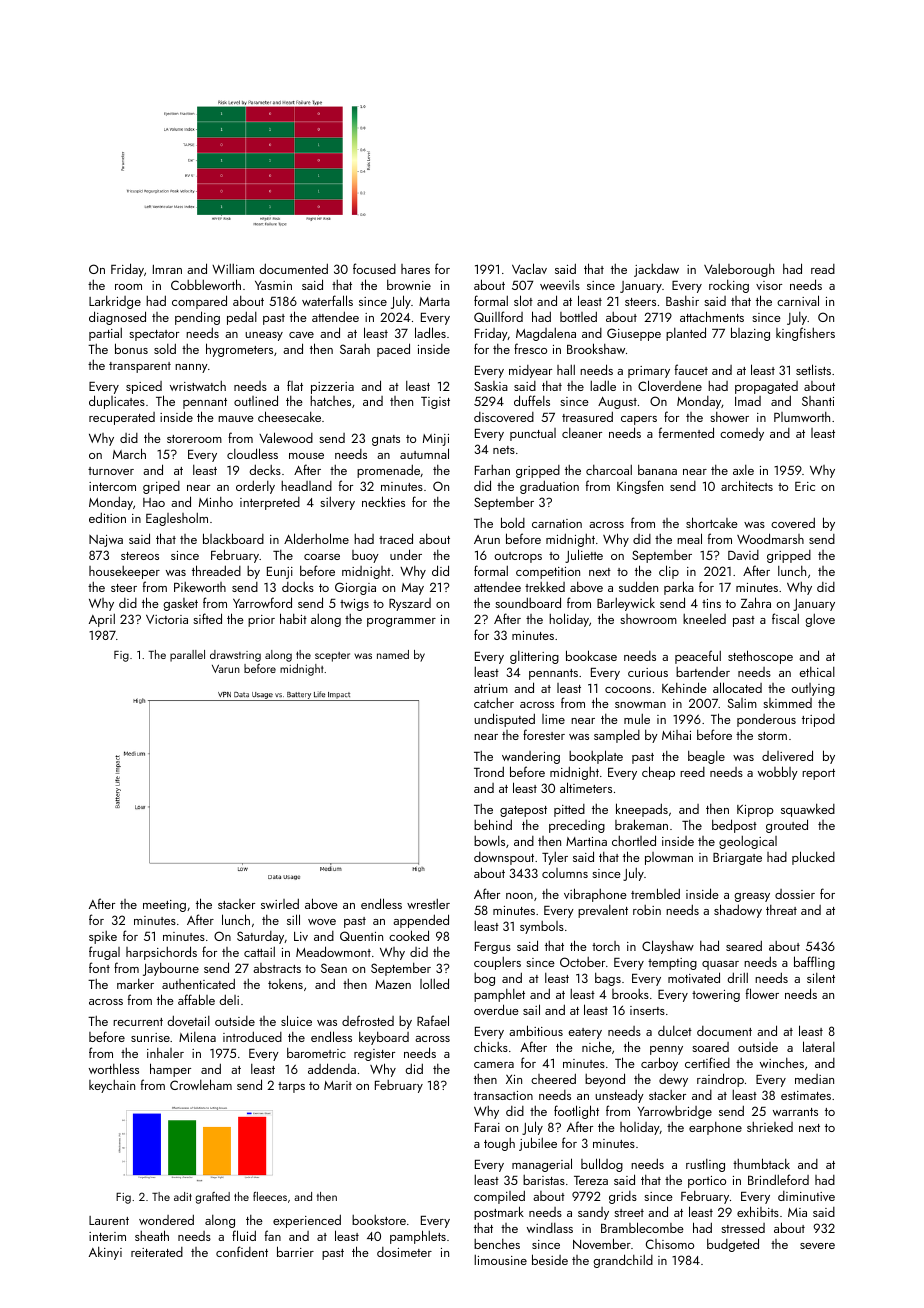 The image size is (924, 1308). Describe the element at coordinates (758, 1211) in the page. I see `exhibits` at that location.
